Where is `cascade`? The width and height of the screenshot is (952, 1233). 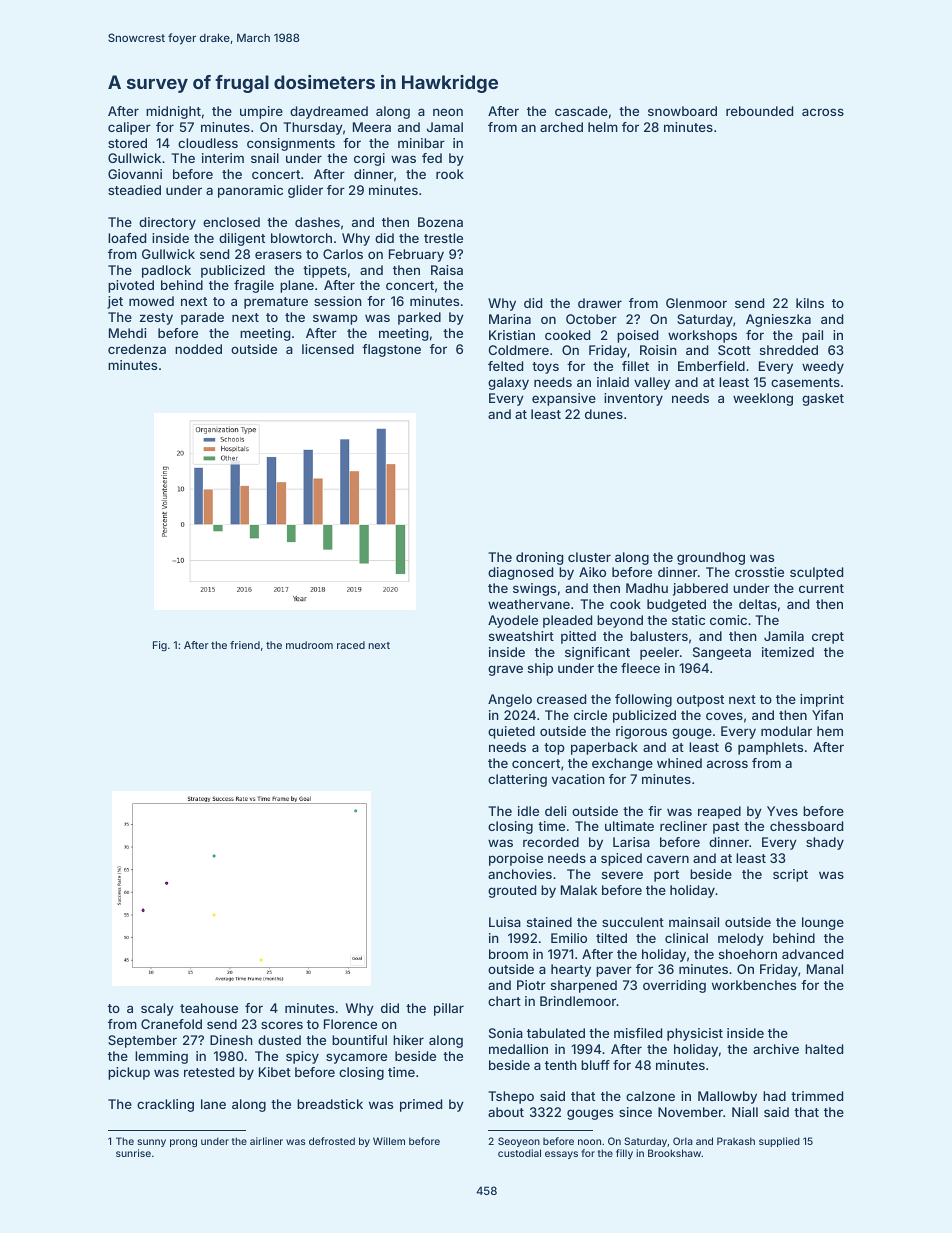 cascade is located at coordinates (581, 111).
